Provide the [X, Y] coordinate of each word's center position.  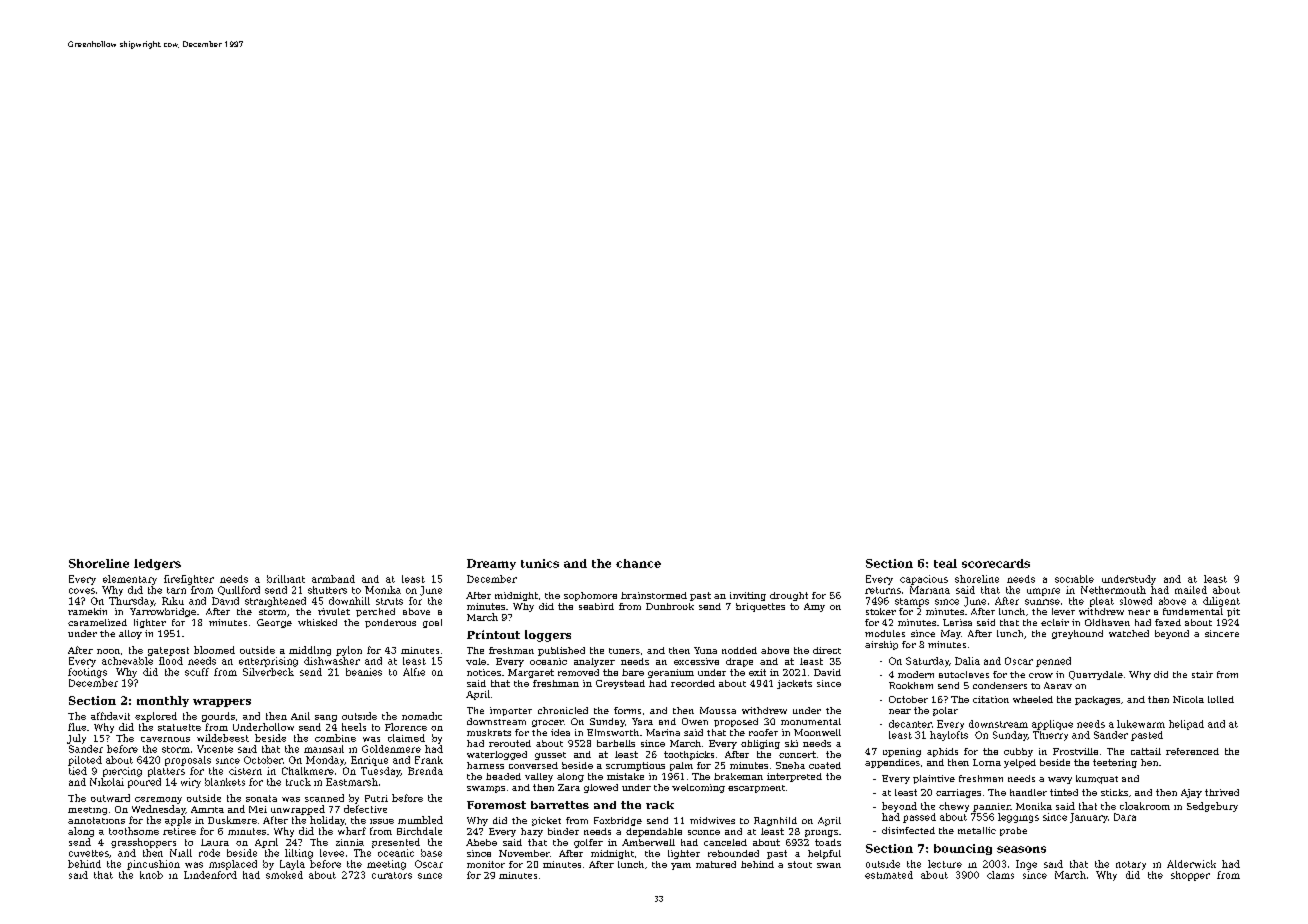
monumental [811, 721]
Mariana [930, 590]
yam [681, 866]
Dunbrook [670, 606]
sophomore [590, 596]
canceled [725, 842]
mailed [1191, 590]
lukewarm [1141, 724]
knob [151, 875]
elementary [130, 580]
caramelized [97, 622]
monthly [163, 701]
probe [1013, 831]
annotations [96, 820]
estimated [889, 875]
